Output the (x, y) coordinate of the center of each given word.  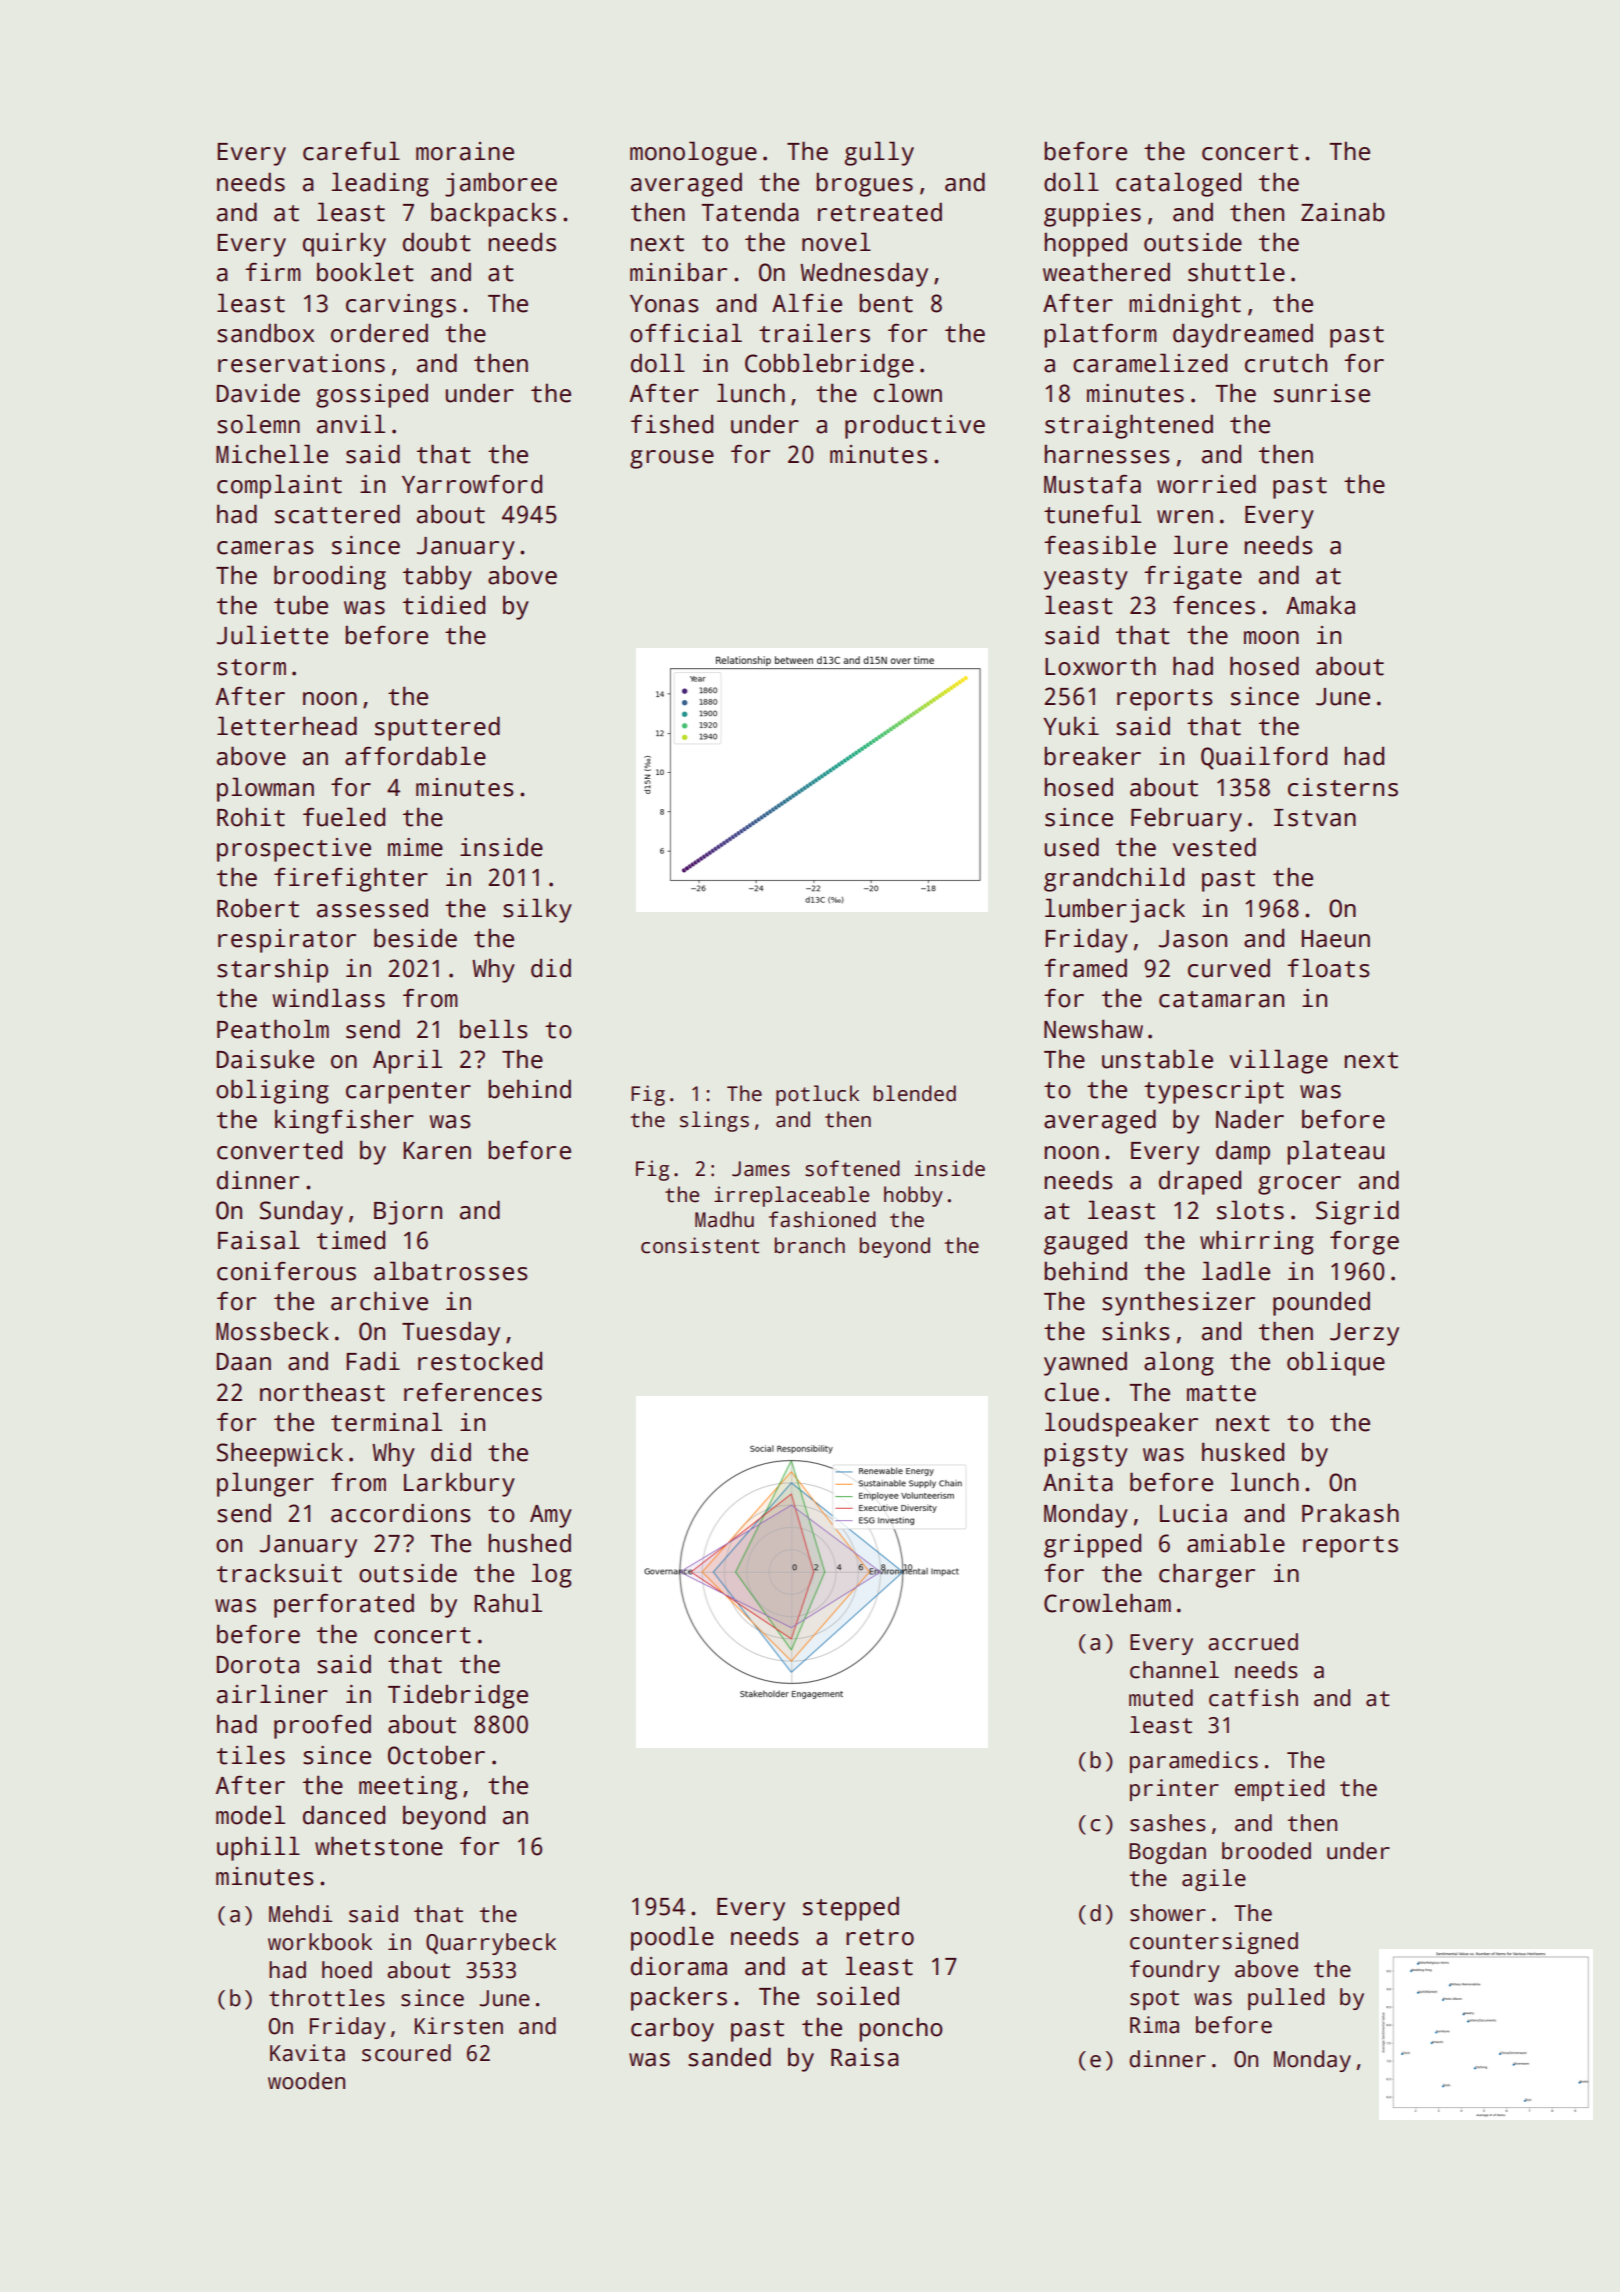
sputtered (437, 728)
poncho (901, 2029)
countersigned (1214, 1943)
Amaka (1320, 605)
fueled (344, 817)
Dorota (258, 1665)
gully (879, 153)
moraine (465, 151)
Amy (551, 1516)
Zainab (1343, 212)
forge (1364, 1242)
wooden (306, 2081)
